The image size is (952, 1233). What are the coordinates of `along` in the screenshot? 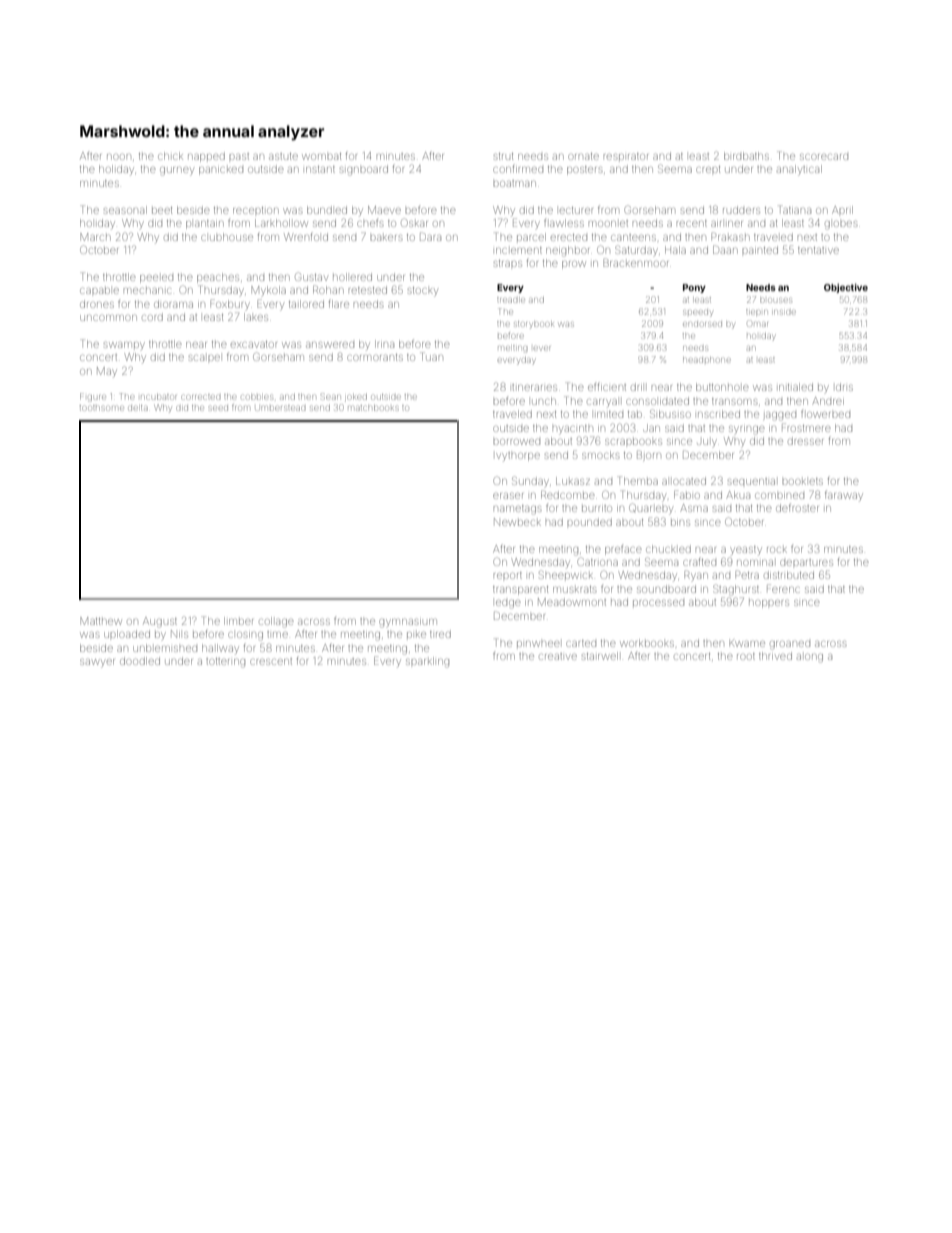 It's located at (810, 658).
